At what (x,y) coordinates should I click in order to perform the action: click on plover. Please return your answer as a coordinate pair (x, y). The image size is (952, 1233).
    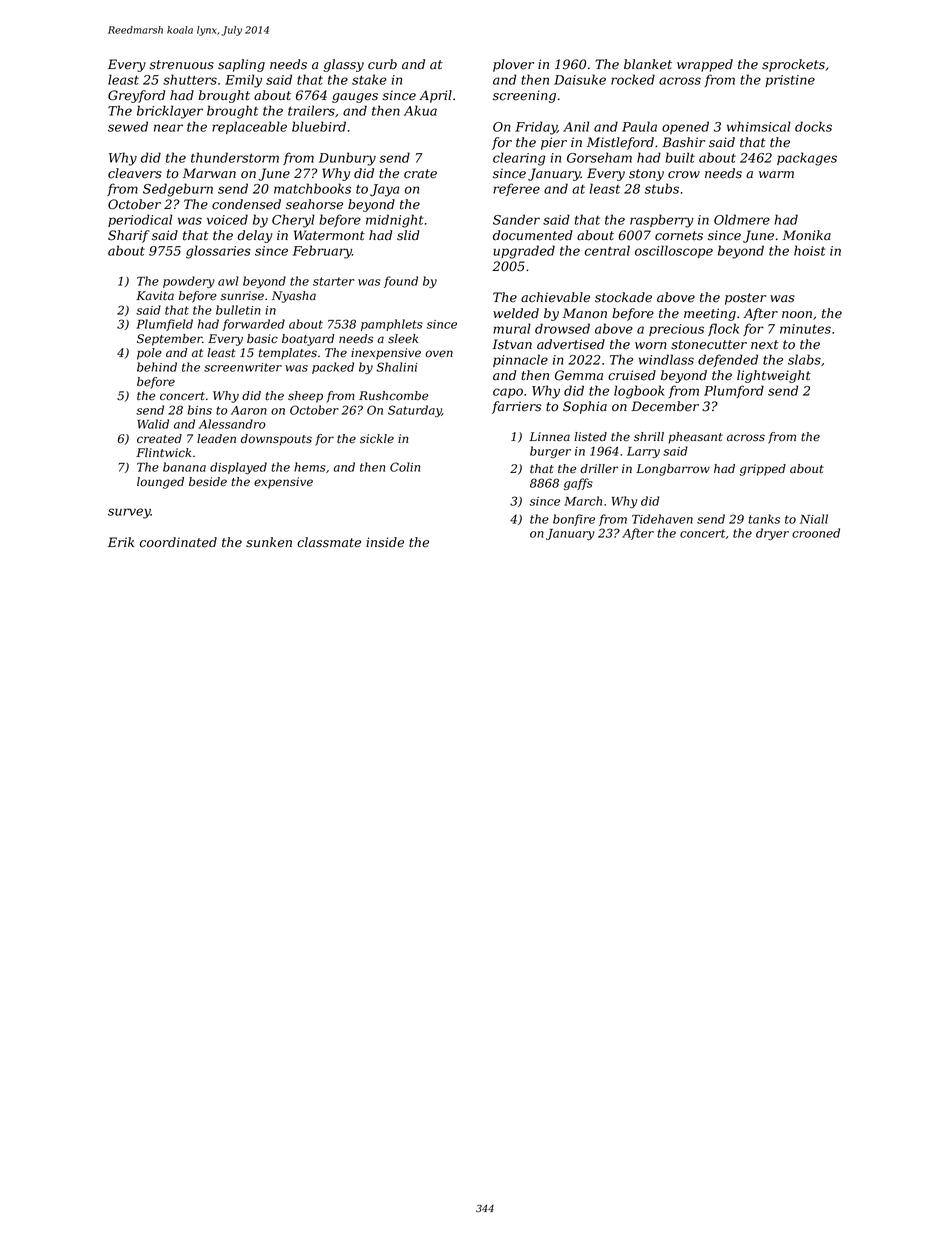
    Looking at the image, I should click on (513, 65).
